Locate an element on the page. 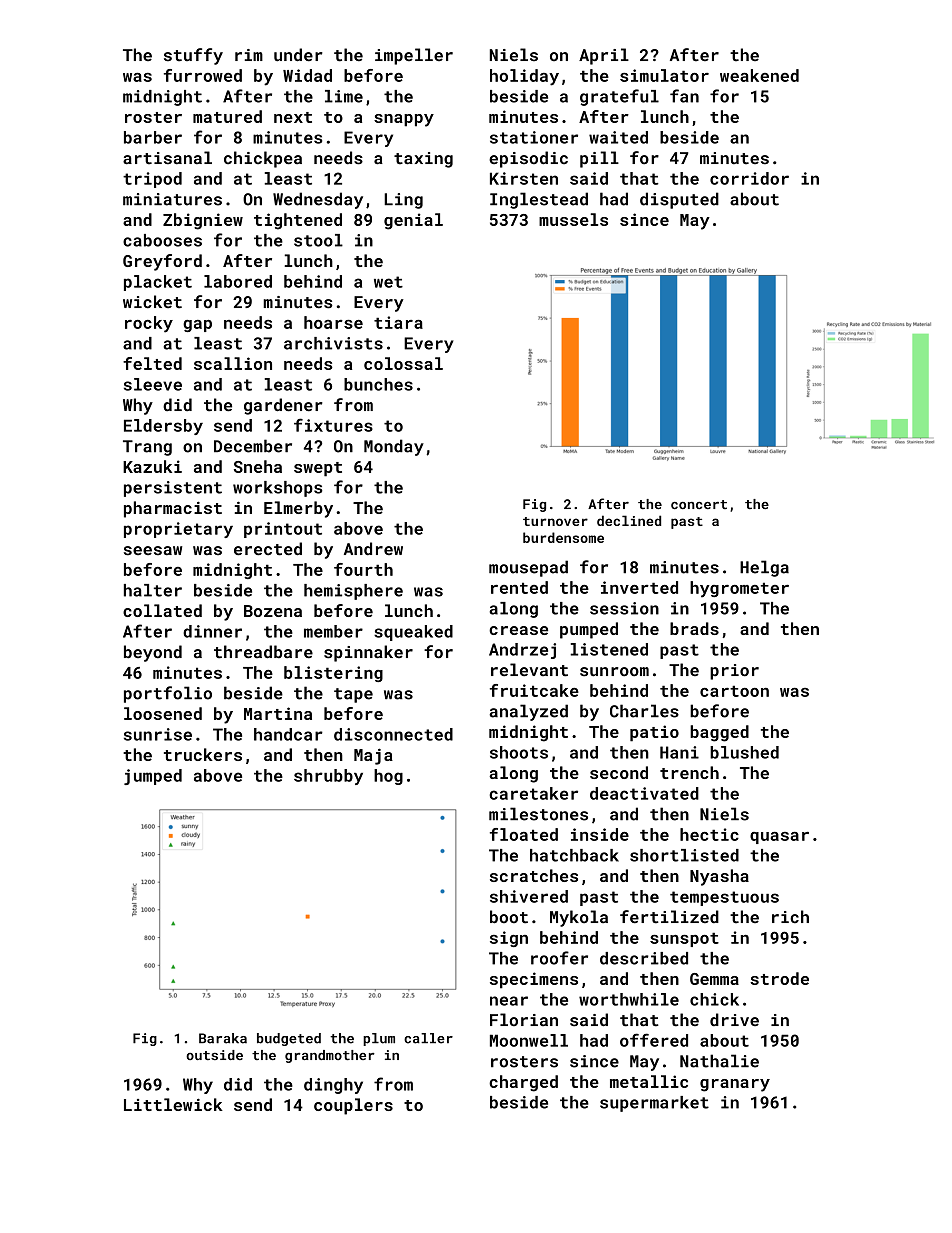 Image resolution: width=952 pixels, height=1233 pixels. felted is located at coordinates (152, 363).
